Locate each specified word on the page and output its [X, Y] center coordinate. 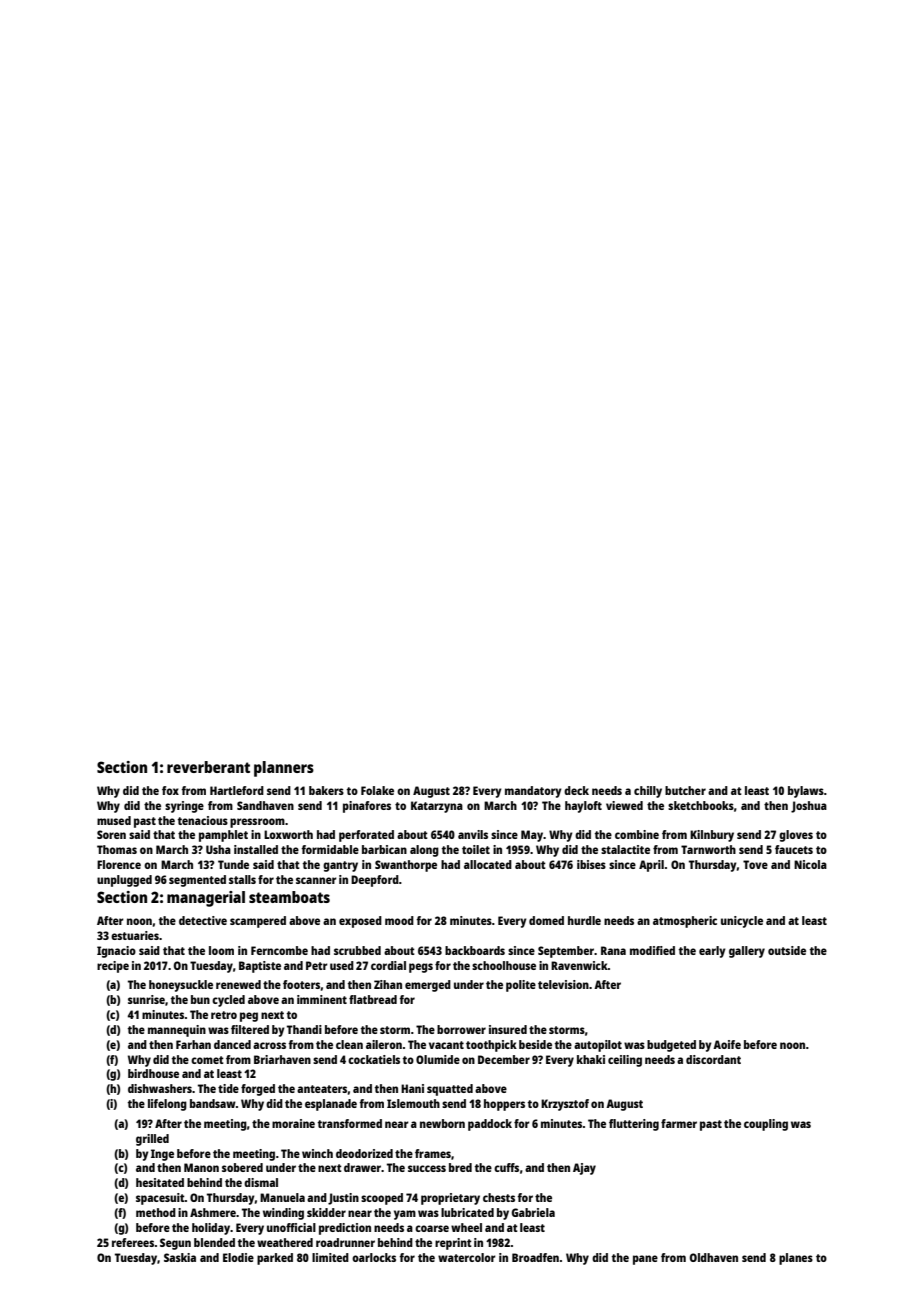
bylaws [806, 792]
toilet [476, 849]
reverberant [208, 767]
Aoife [727, 1044]
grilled [152, 1140]
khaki [591, 1059]
